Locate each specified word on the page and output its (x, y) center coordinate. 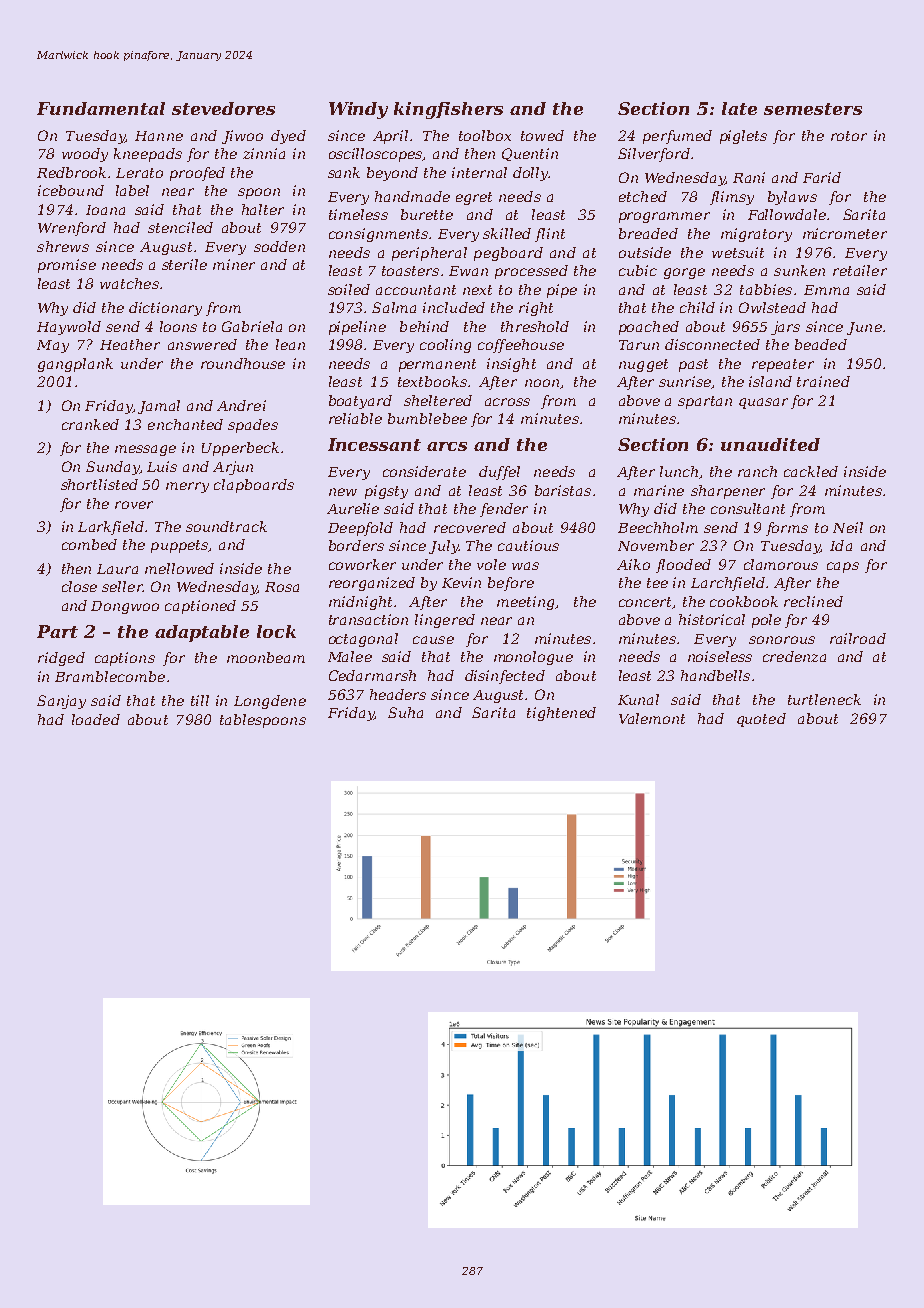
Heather (130, 344)
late (739, 108)
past (693, 365)
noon (542, 383)
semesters (813, 109)
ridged (61, 659)
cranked (90, 424)
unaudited (770, 444)
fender (504, 510)
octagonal (363, 640)
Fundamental (101, 108)
